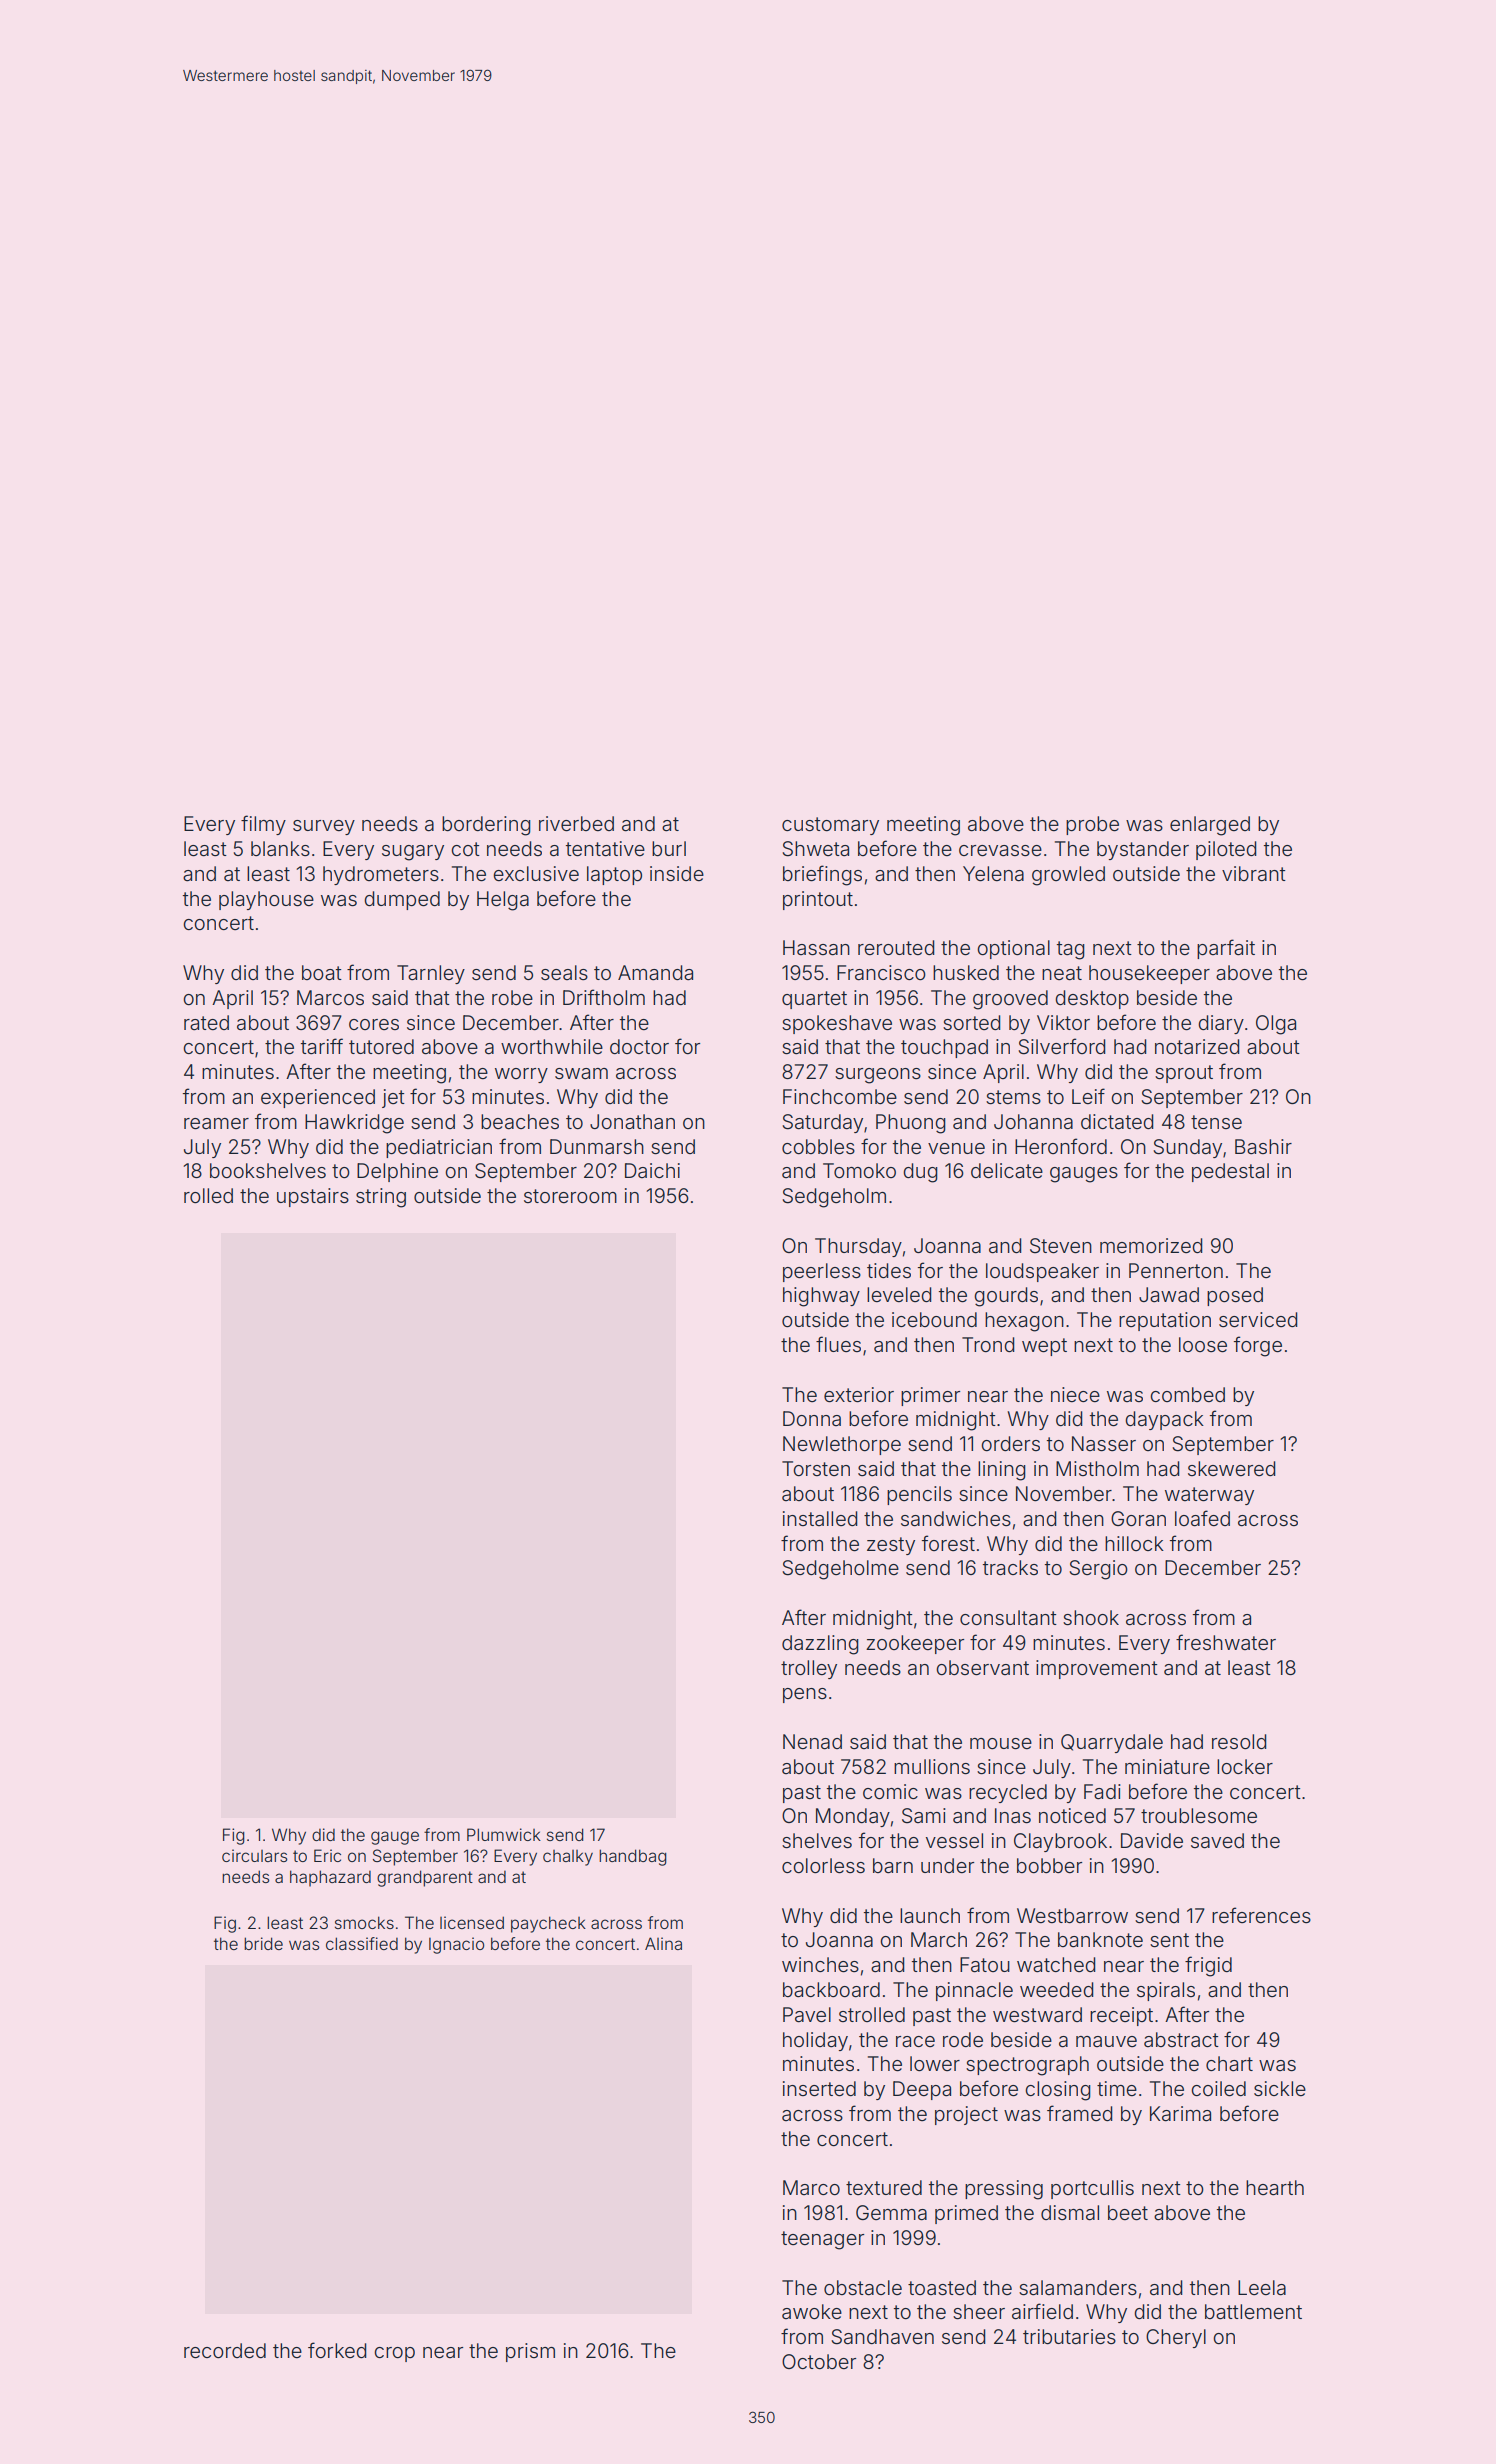 The image size is (1496, 2464). Describe the element at coordinates (465, 849) in the screenshot. I see `cot` at that location.
